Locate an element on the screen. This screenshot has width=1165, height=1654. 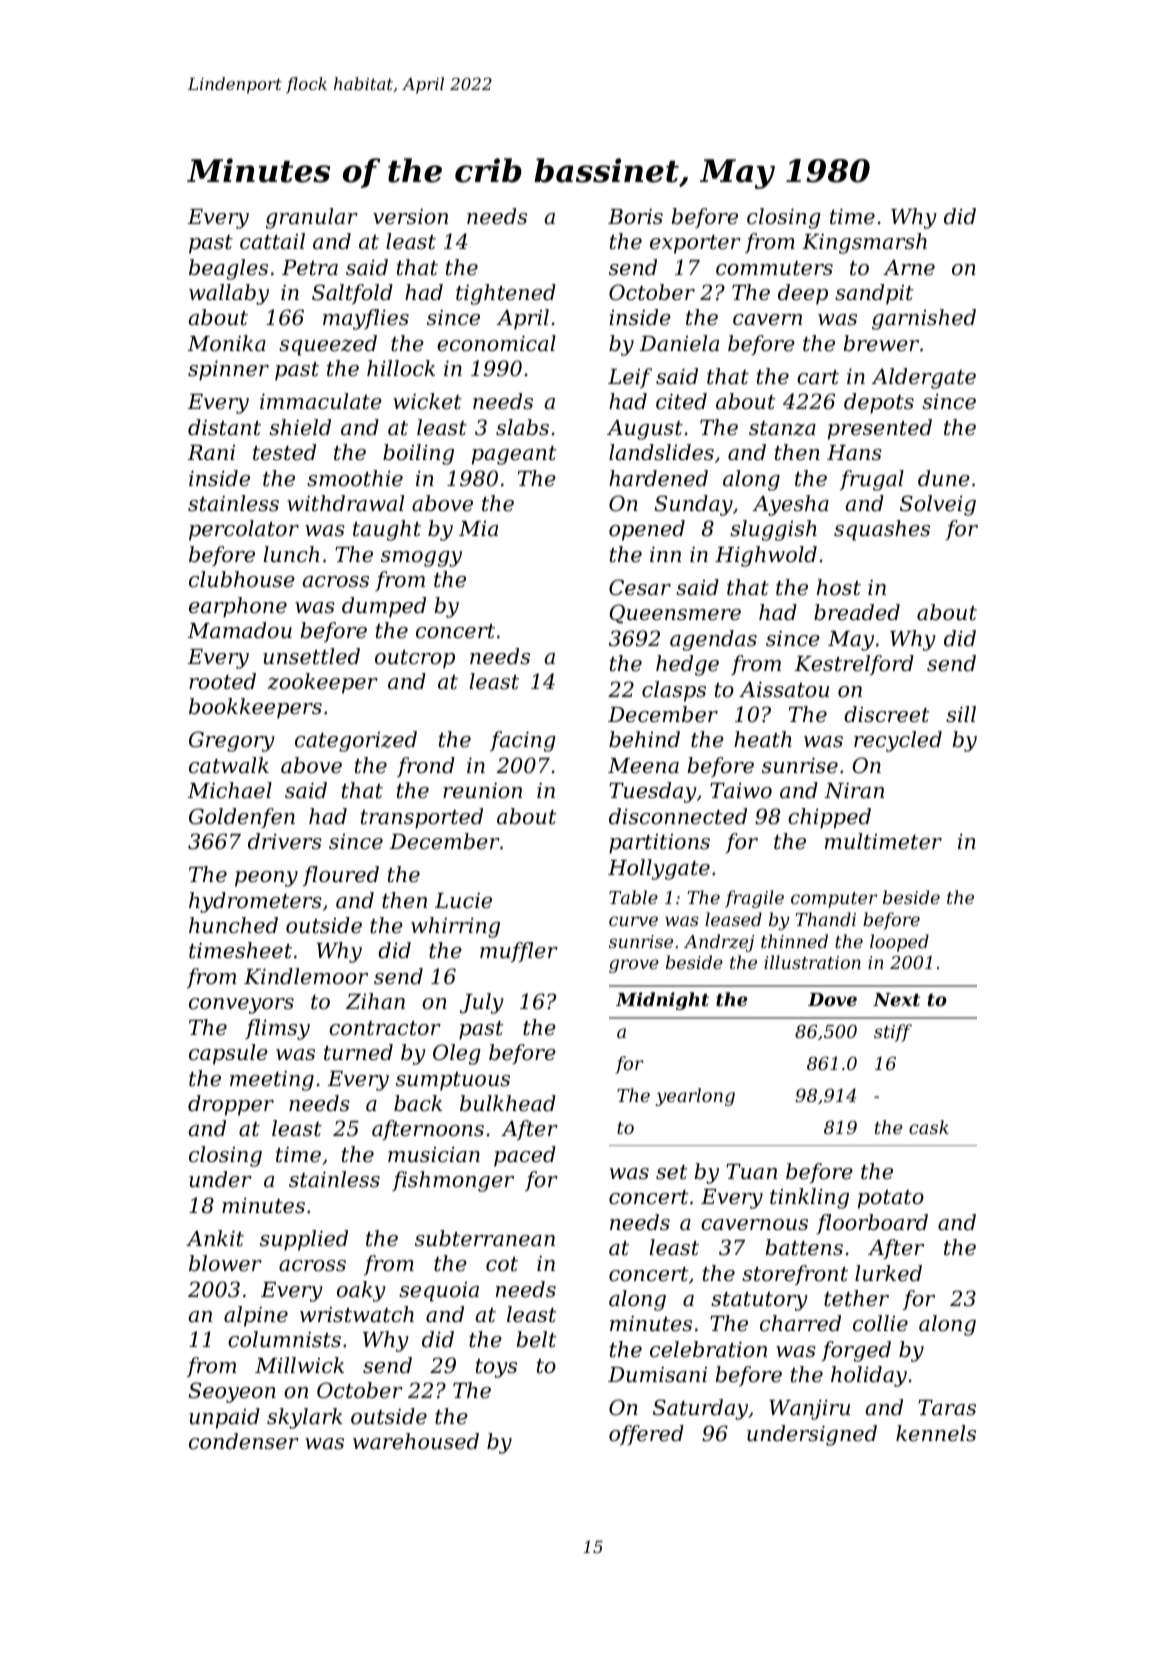
wristwatch is located at coordinates (357, 1314).
